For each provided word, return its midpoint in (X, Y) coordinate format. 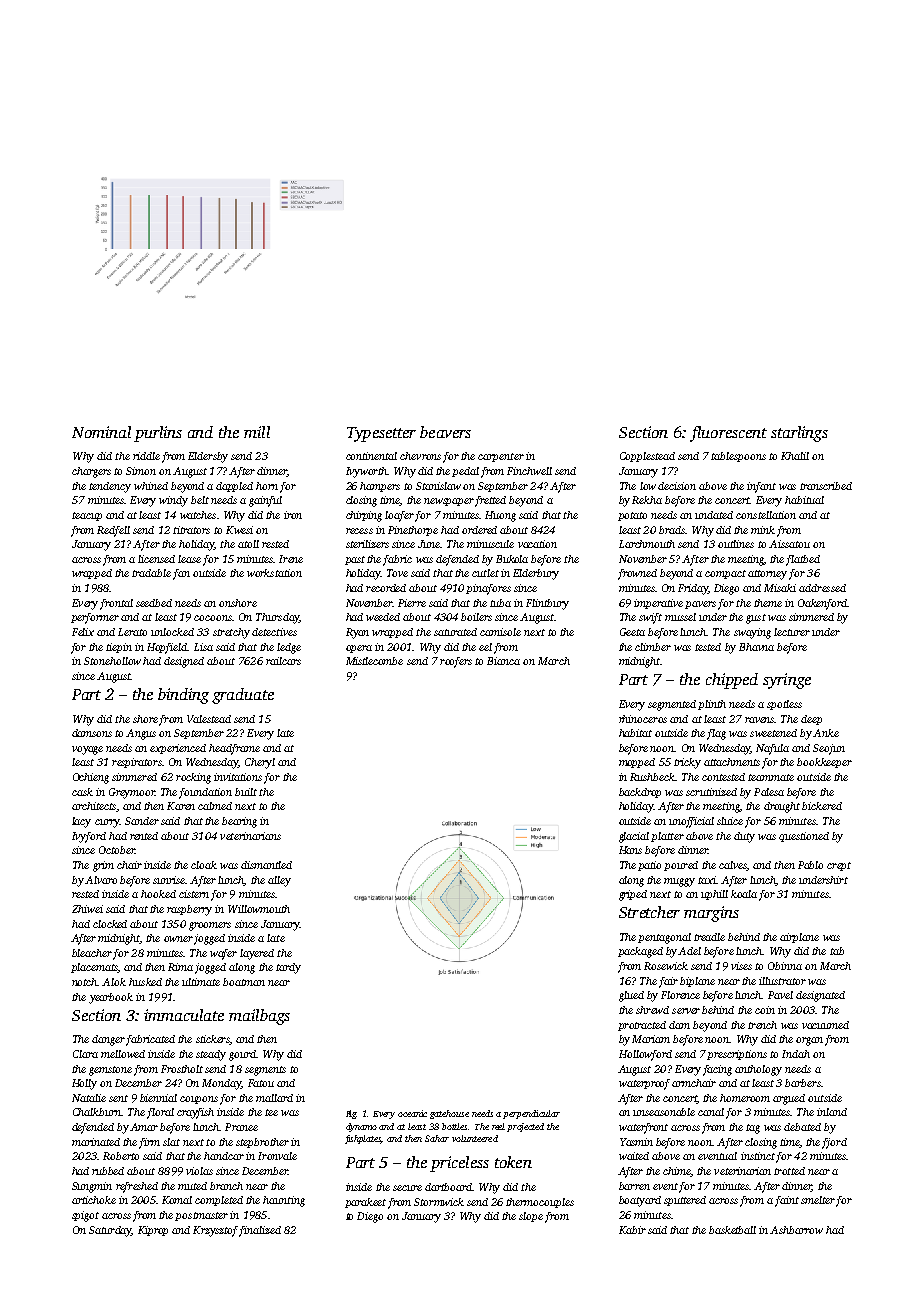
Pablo (810, 865)
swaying (752, 633)
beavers (445, 432)
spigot (85, 1216)
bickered (822, 806)
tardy (288, 968)
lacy (81, 822)
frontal (116, 604)
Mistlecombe (374, 661)
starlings (799, 434)
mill (257, 432)
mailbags (259, 1017)
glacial (634, 837)
